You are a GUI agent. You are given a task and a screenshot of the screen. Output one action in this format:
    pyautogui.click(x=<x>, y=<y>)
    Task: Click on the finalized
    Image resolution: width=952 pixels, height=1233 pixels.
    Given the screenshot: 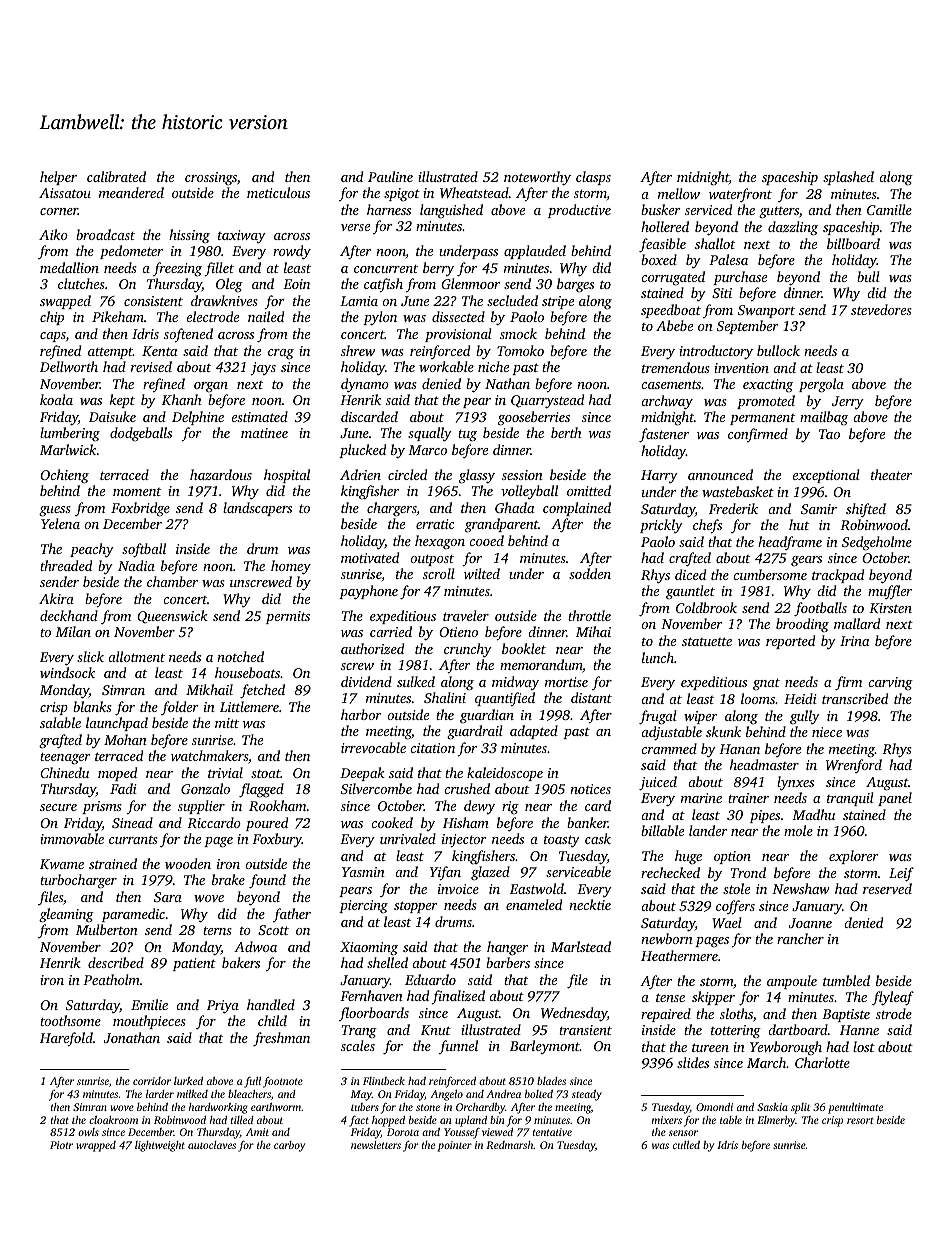 What is the action you would take?
    pyautogui.click(x=458, y=997)
